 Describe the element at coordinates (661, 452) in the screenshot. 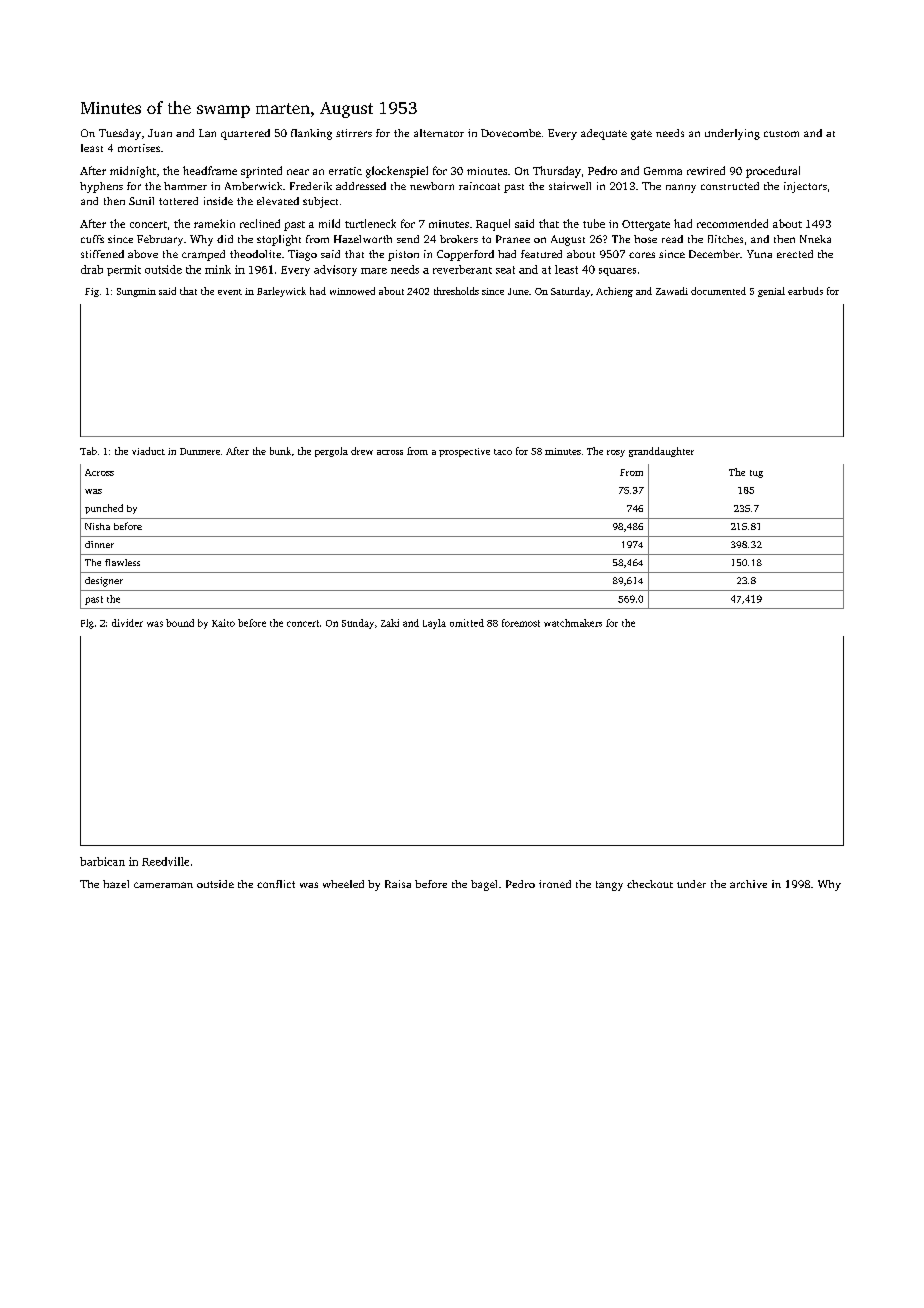

I see `granddaughter` at that location.
